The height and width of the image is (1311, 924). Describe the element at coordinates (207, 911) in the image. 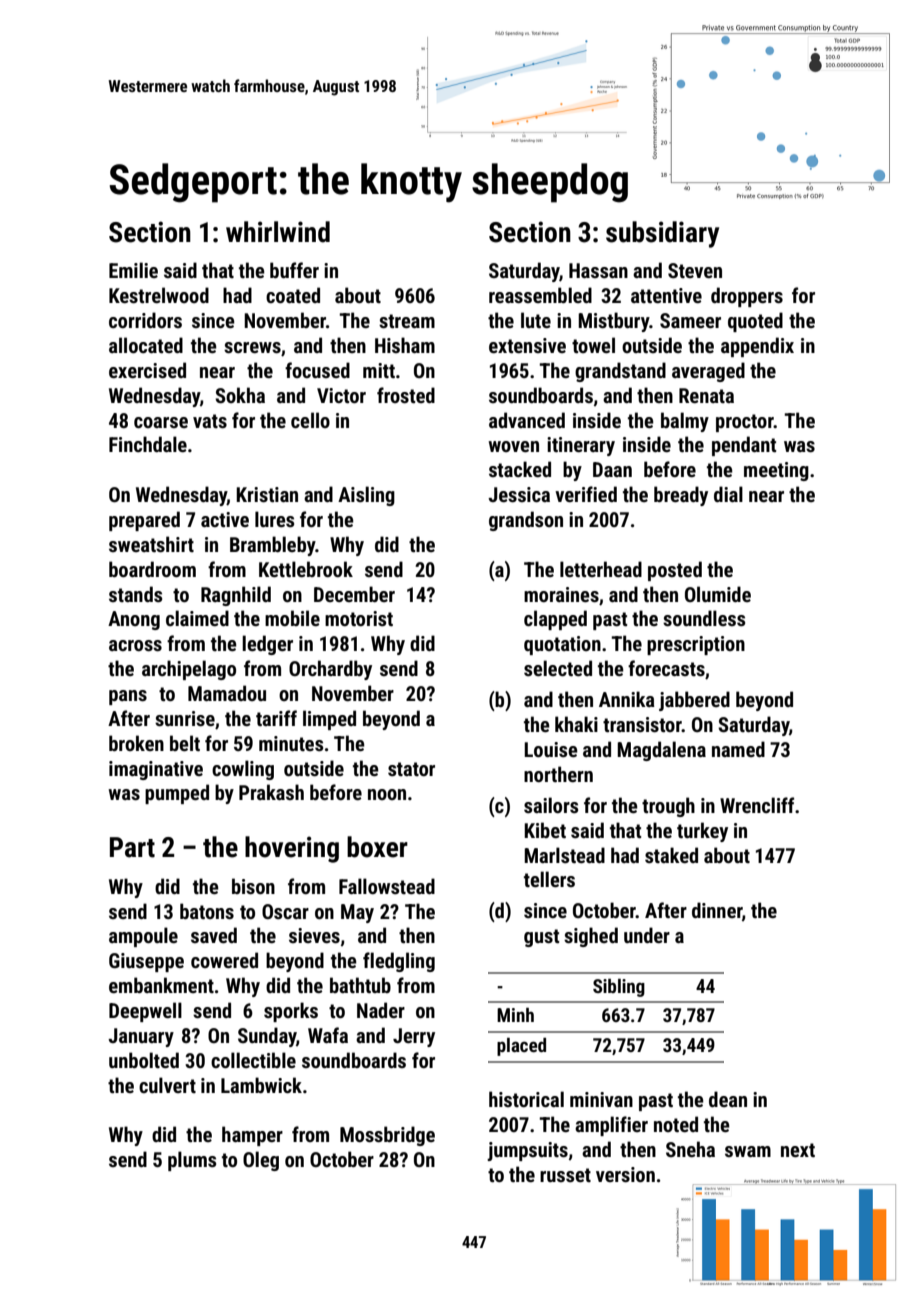

I see `batons` at that location.
